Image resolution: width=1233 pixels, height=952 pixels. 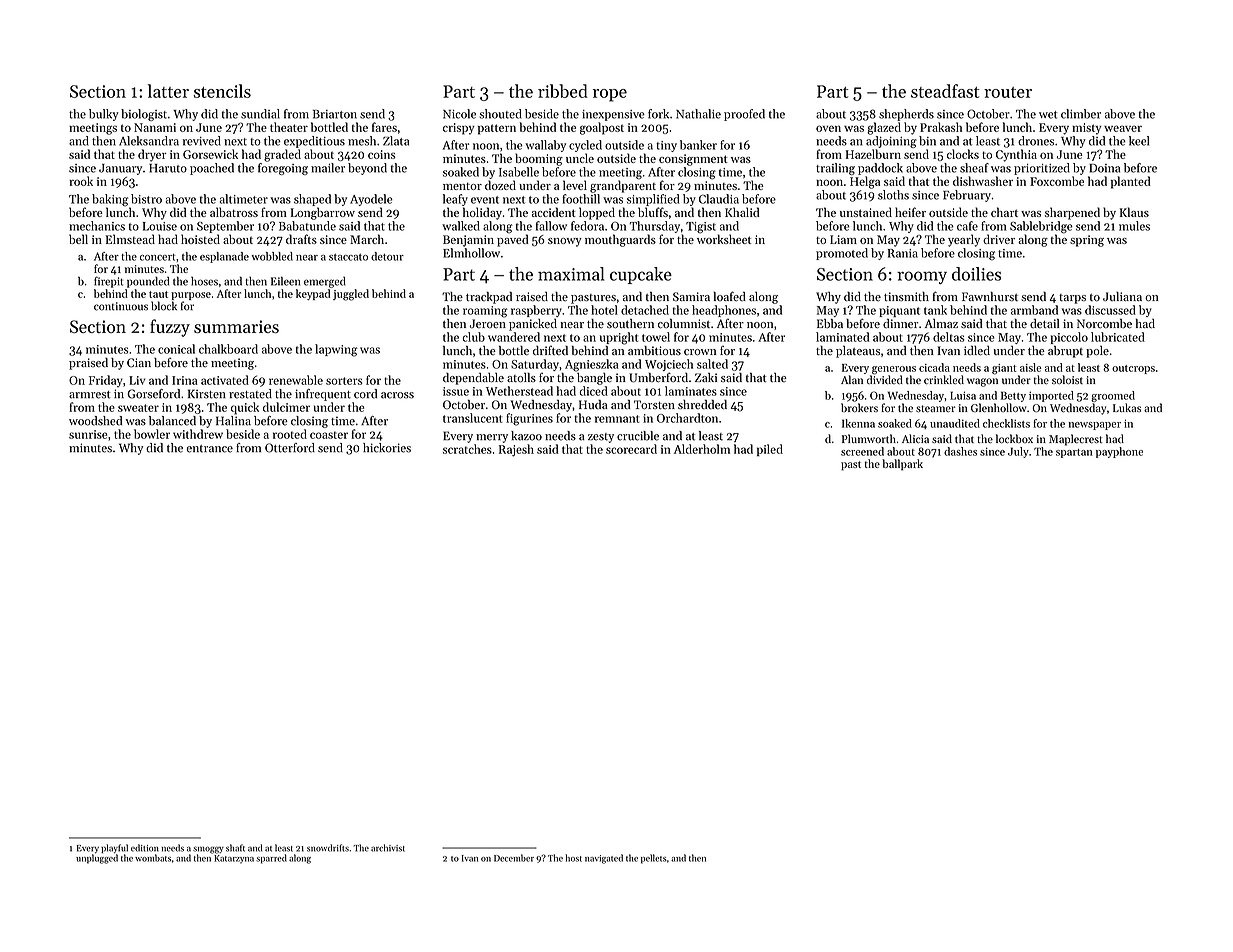 What do you see at coordinates (290, 448) in the screenshot?
I see `Otterford` at bounding box center [290, 448].
